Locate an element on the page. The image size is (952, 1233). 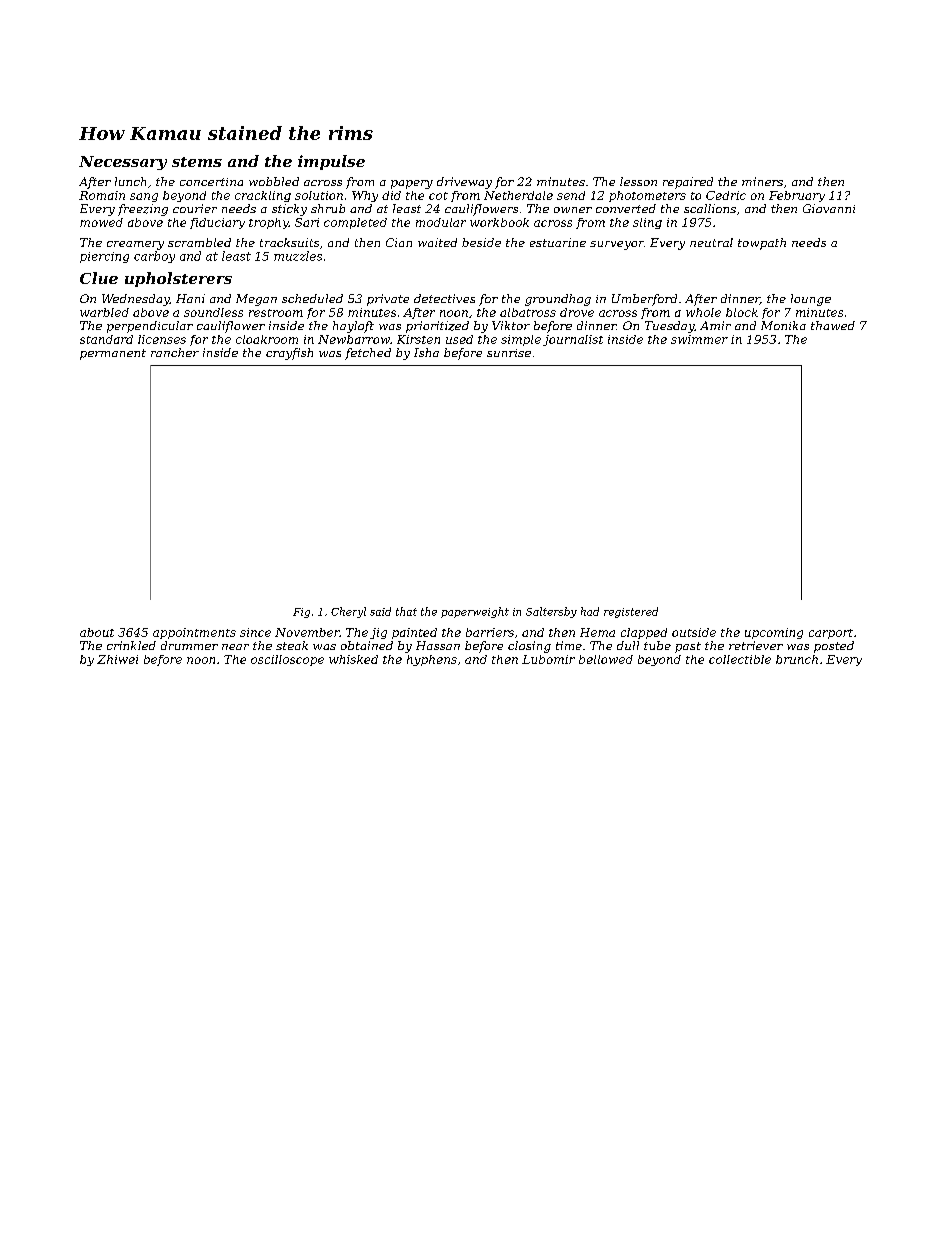
crayfish is located at coordinates (289, 354).
